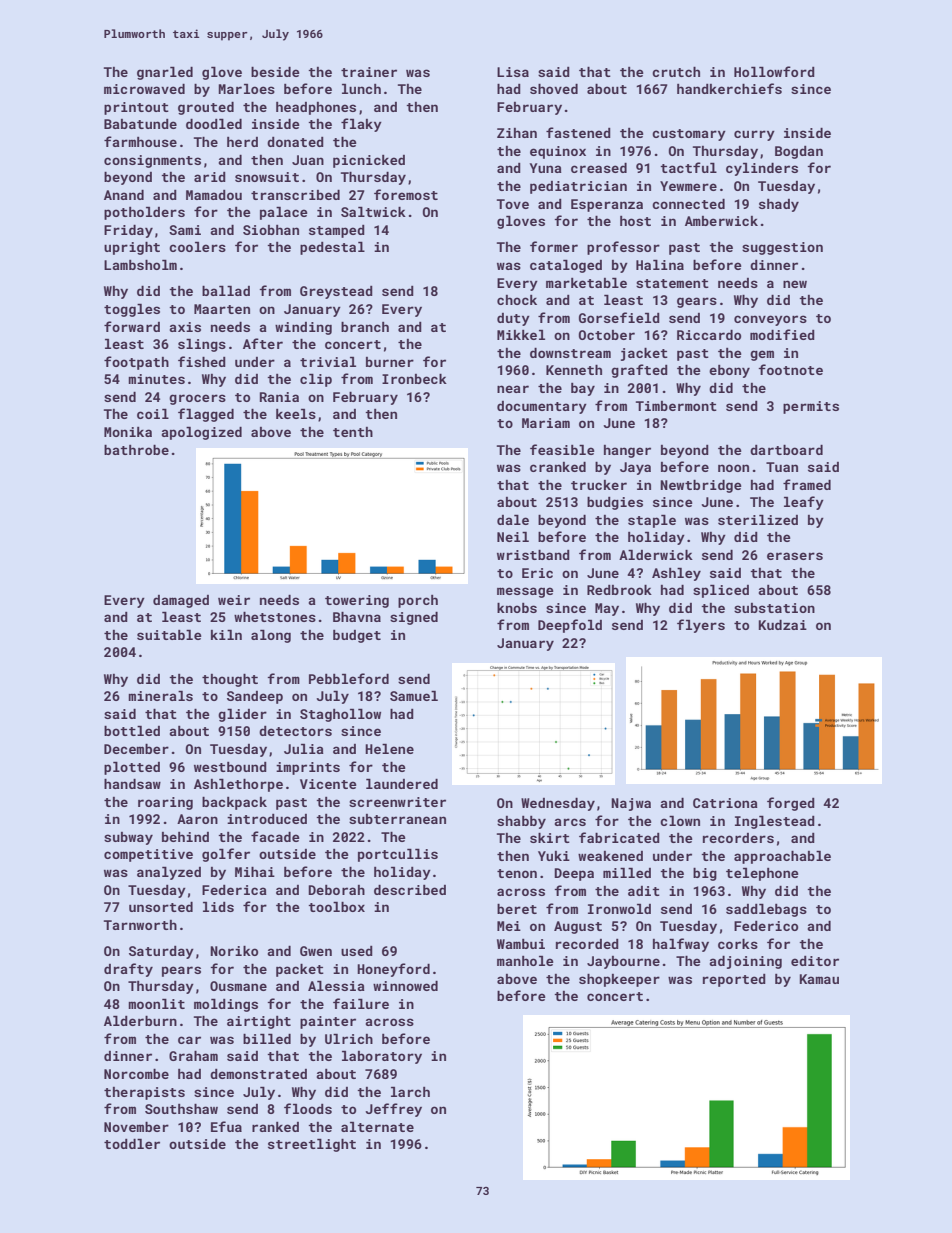 Image resolution: width=952 pixels, height=1233 pixels. Describe the element at coordinates (165, 803) in the image. I see `roaring` at that location.
